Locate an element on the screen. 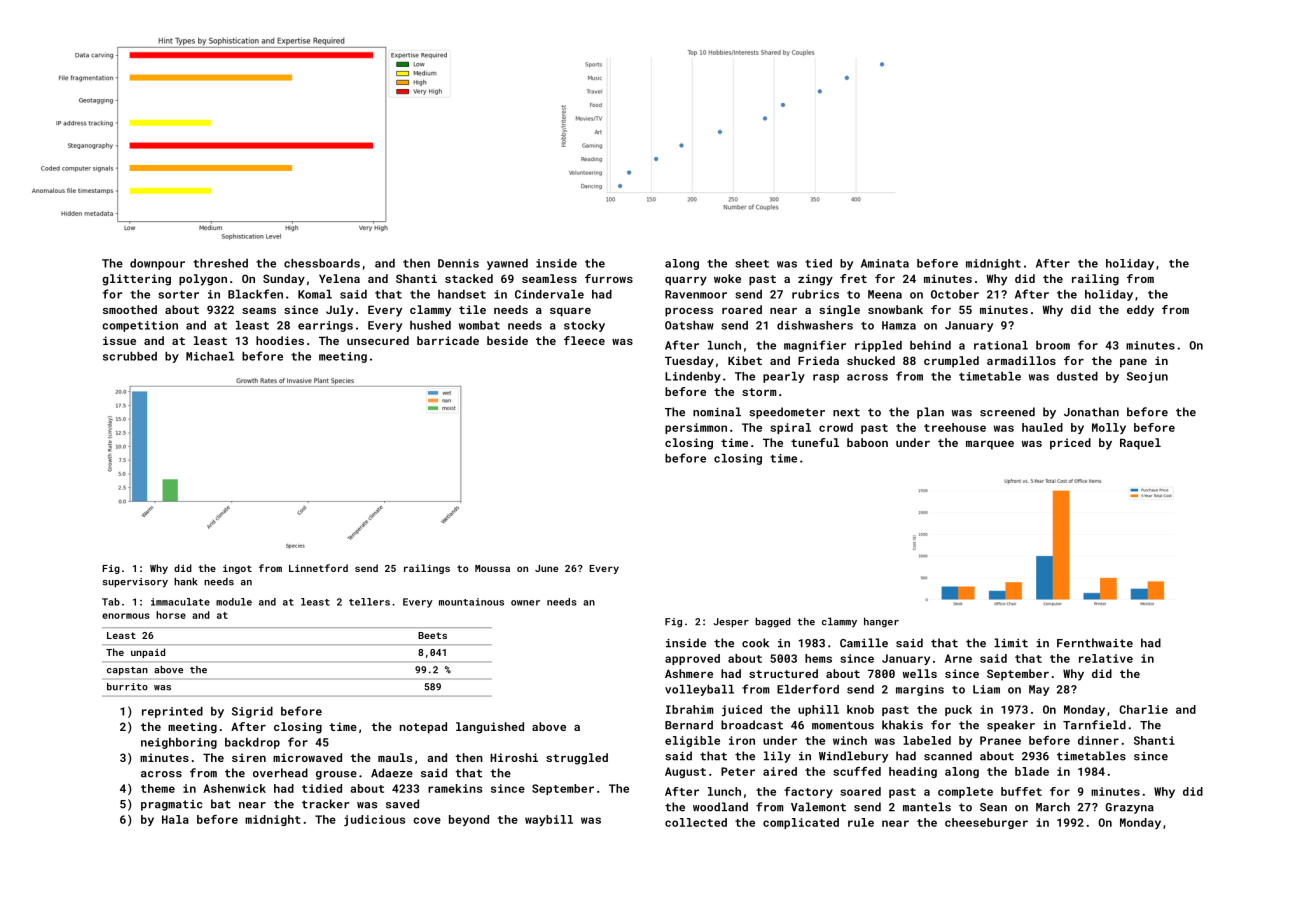  module is located at coordinates (234, 602).
